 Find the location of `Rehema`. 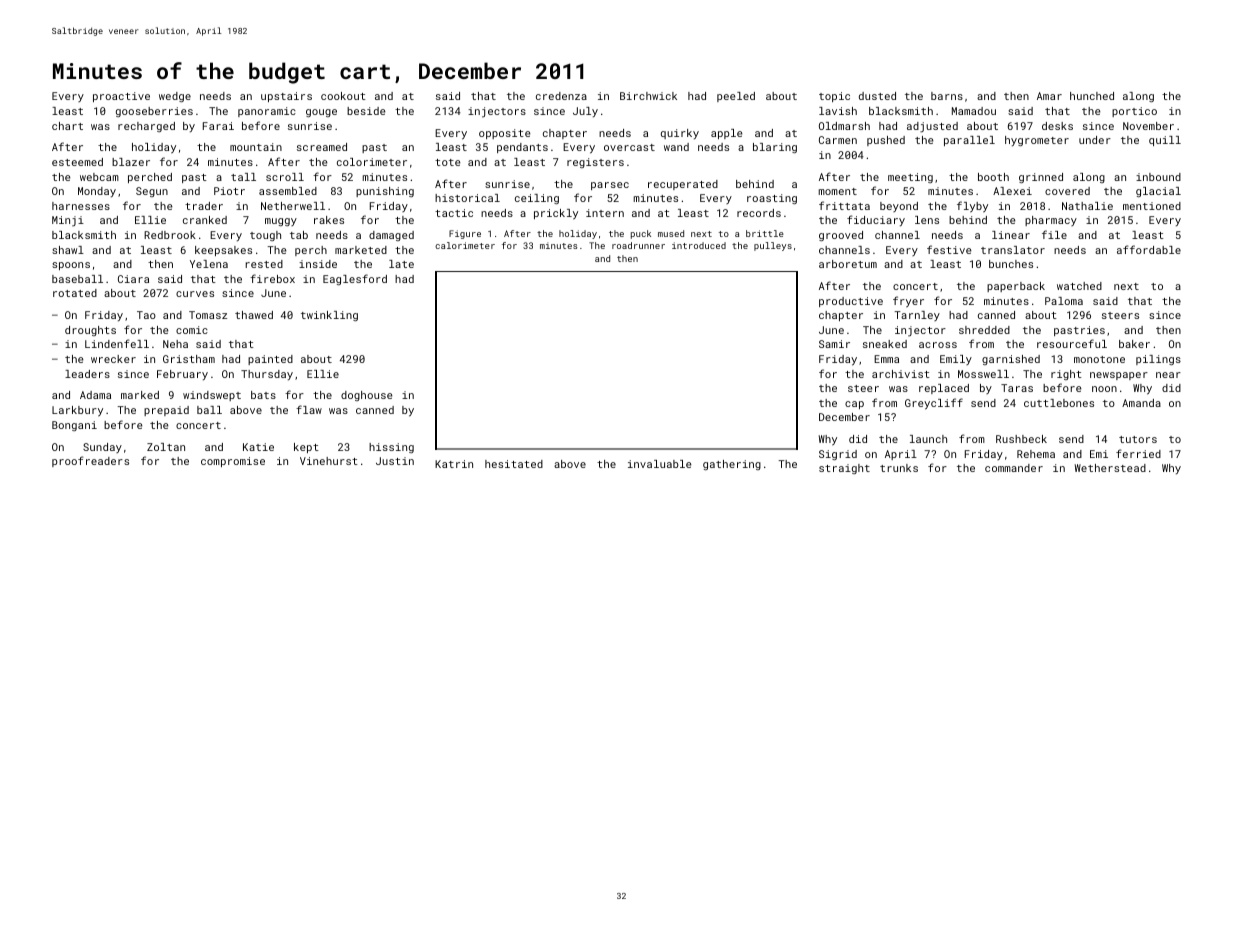

Rehema is located at coordinates (1036, 454).
